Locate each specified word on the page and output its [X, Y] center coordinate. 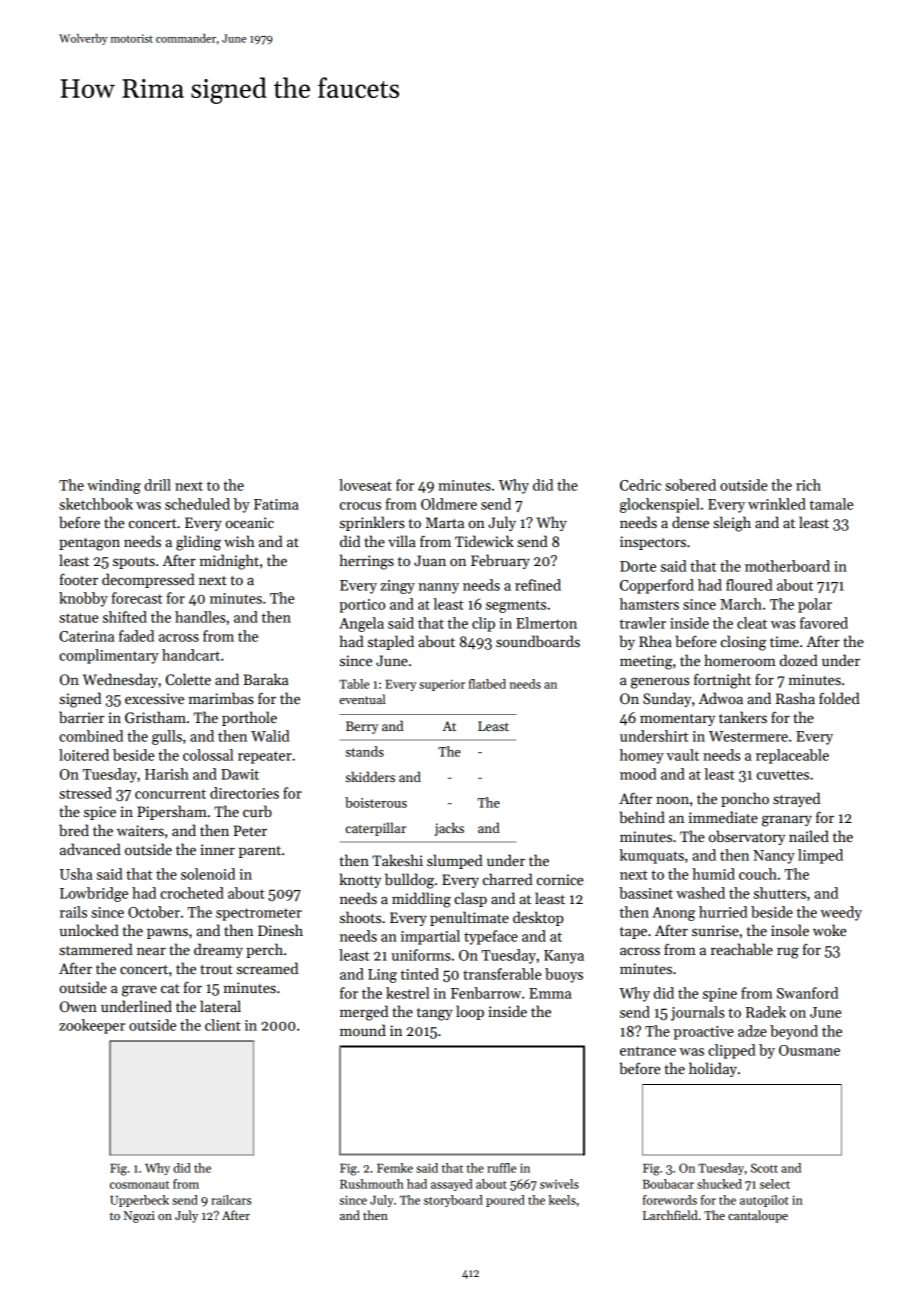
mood [638, 774]
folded [839, 698]
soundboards [538, 641]
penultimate [469, 918]
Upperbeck [139, 1201]
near [151, 951]
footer [79, 579]
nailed [809, 836]
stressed [85, 793]
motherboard [787, 566]
